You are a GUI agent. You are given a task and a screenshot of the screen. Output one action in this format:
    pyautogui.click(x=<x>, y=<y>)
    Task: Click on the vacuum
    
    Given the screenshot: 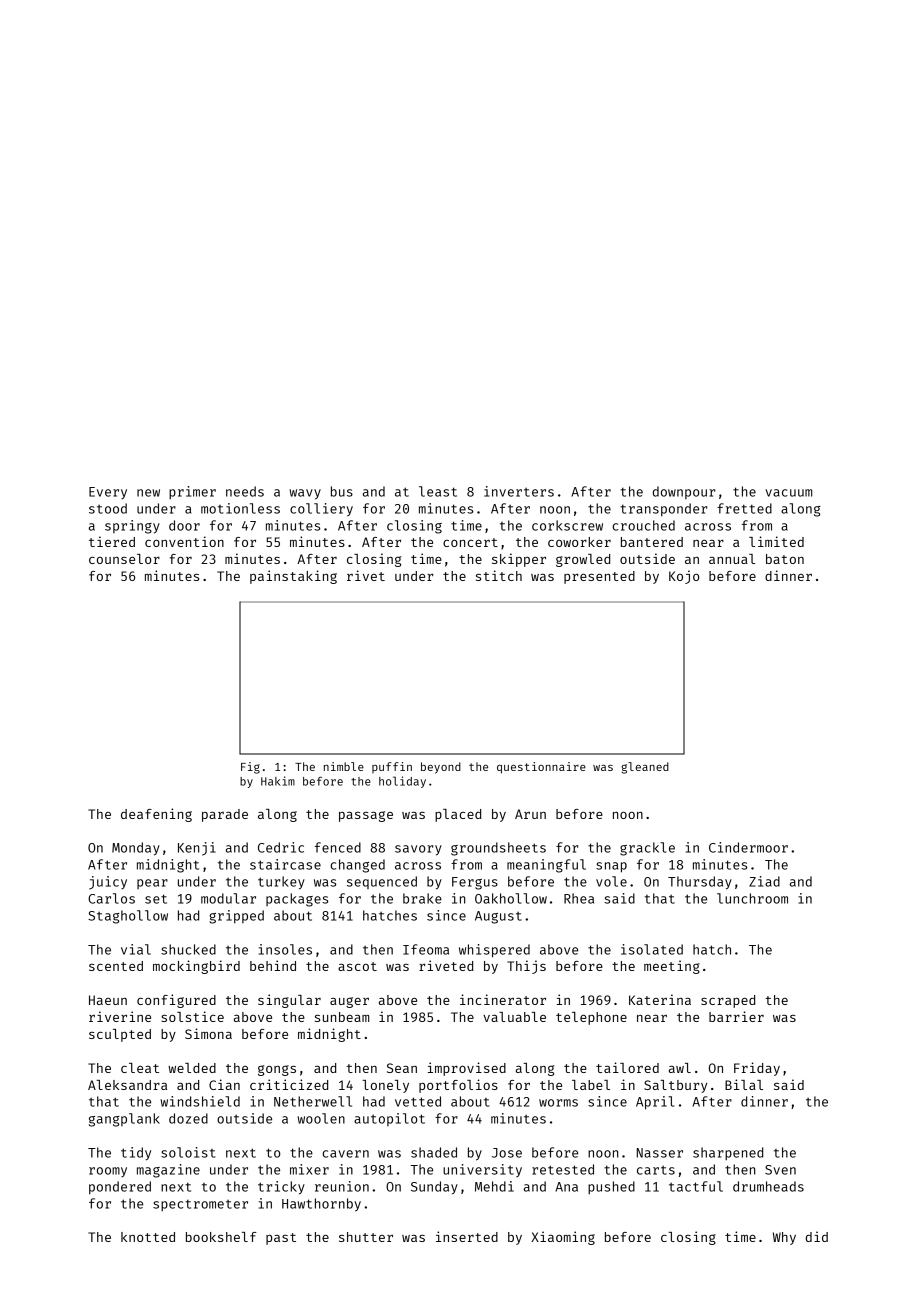 What is the action you would take?
    pyautogui.click(x=788, y=493)
